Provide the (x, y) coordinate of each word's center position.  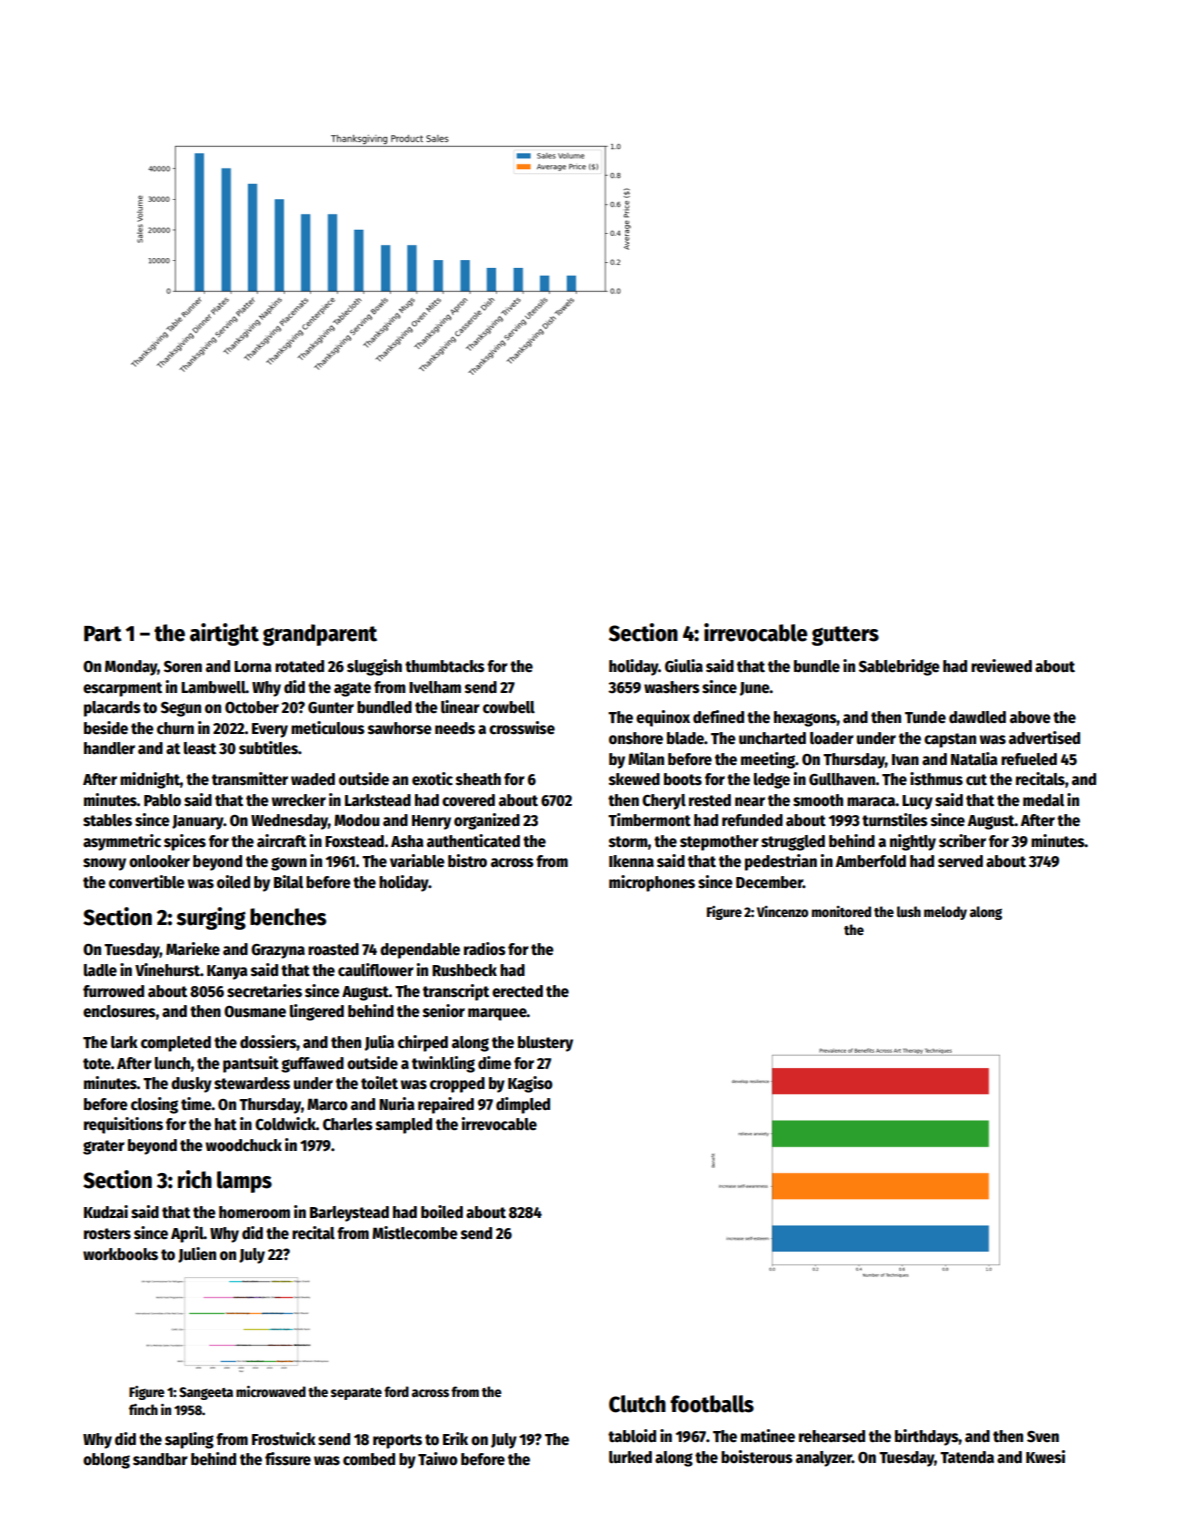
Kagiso (530, 1084)
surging (211, 918)
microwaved (271, 1391)
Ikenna (631, 861)
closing (154, 1105)
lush (909, 911)
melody (945, 913)
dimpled (523, 1105)
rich (195, 1179)
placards (112, 709)
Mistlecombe (415, 1233)
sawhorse (400, 728)
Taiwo (438, 1458)
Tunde (925, 717)
